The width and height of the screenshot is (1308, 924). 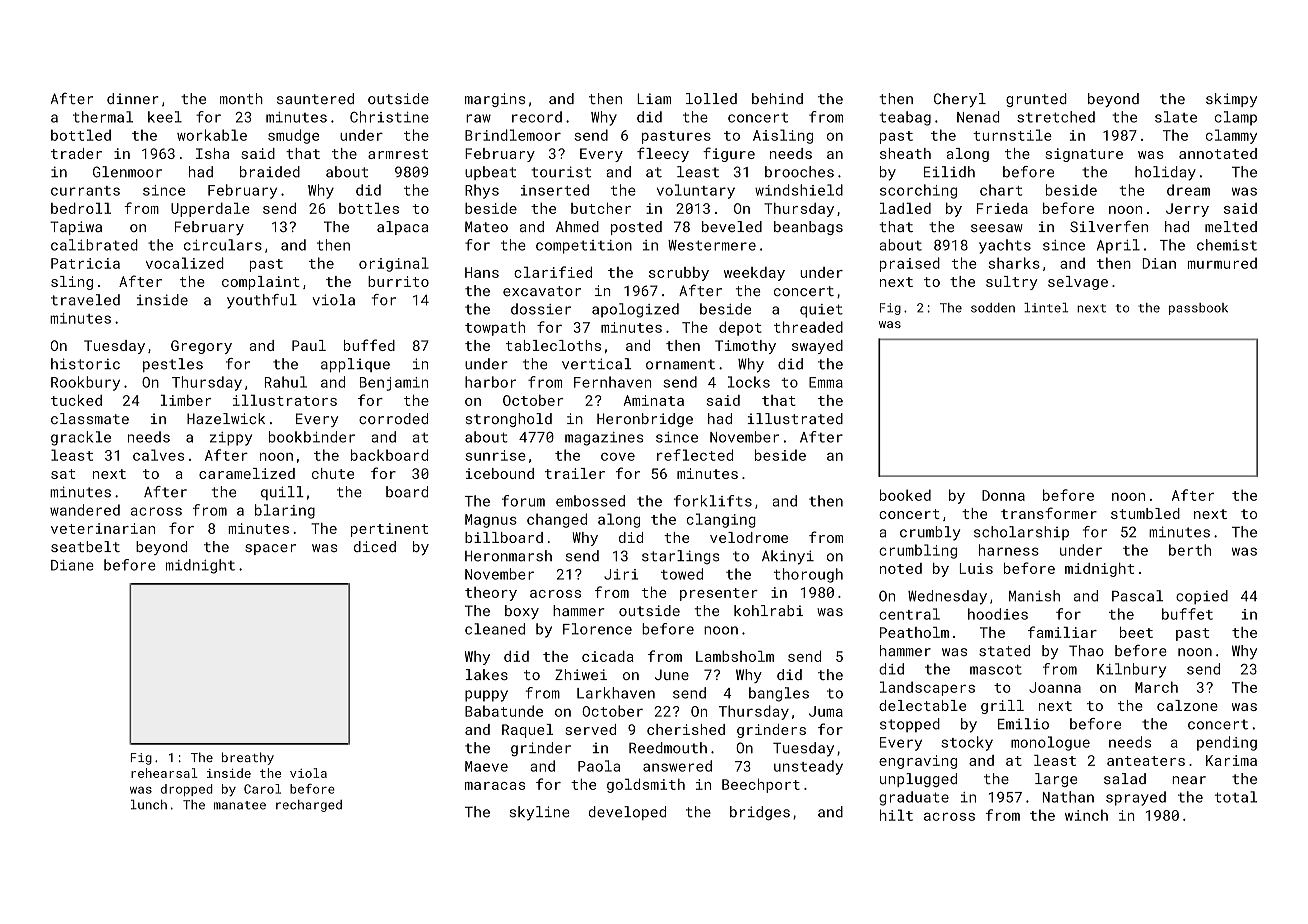 What do you see at coordinates (133, 98) in the screenshot?
I see `dinner` at bounding box center [133, 98].
